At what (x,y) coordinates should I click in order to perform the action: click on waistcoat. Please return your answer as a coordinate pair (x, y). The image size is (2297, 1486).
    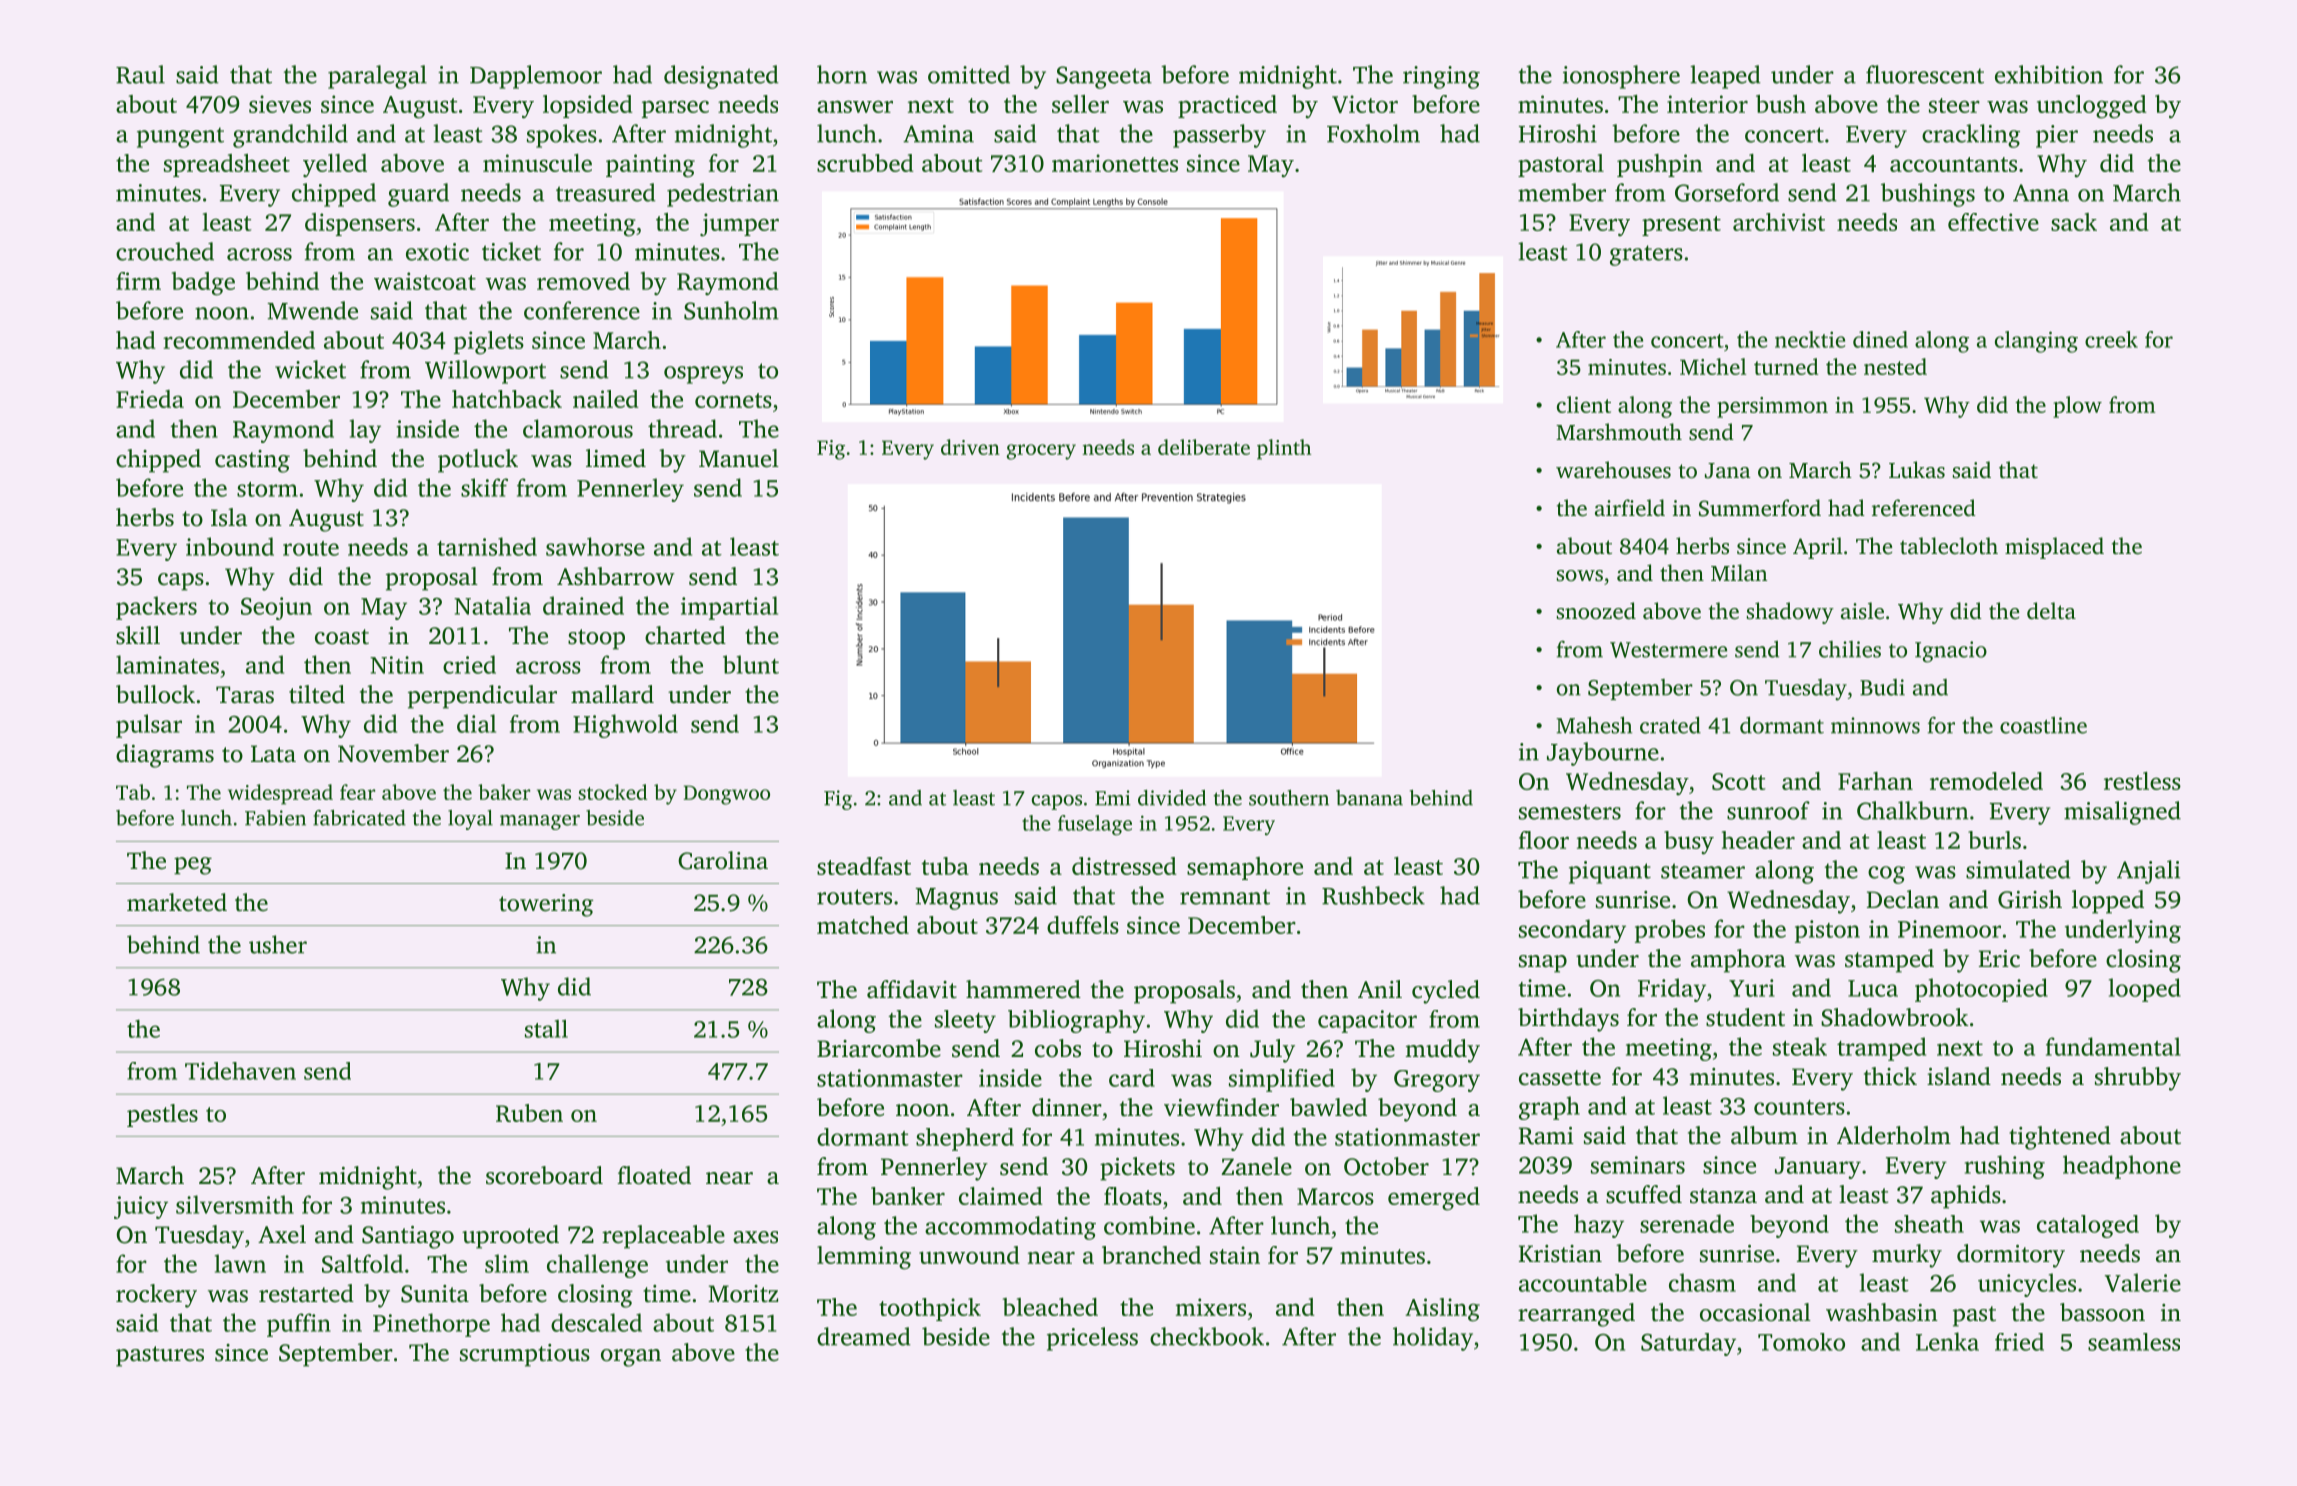
    Looking at the image, I should click on (425, 281).
